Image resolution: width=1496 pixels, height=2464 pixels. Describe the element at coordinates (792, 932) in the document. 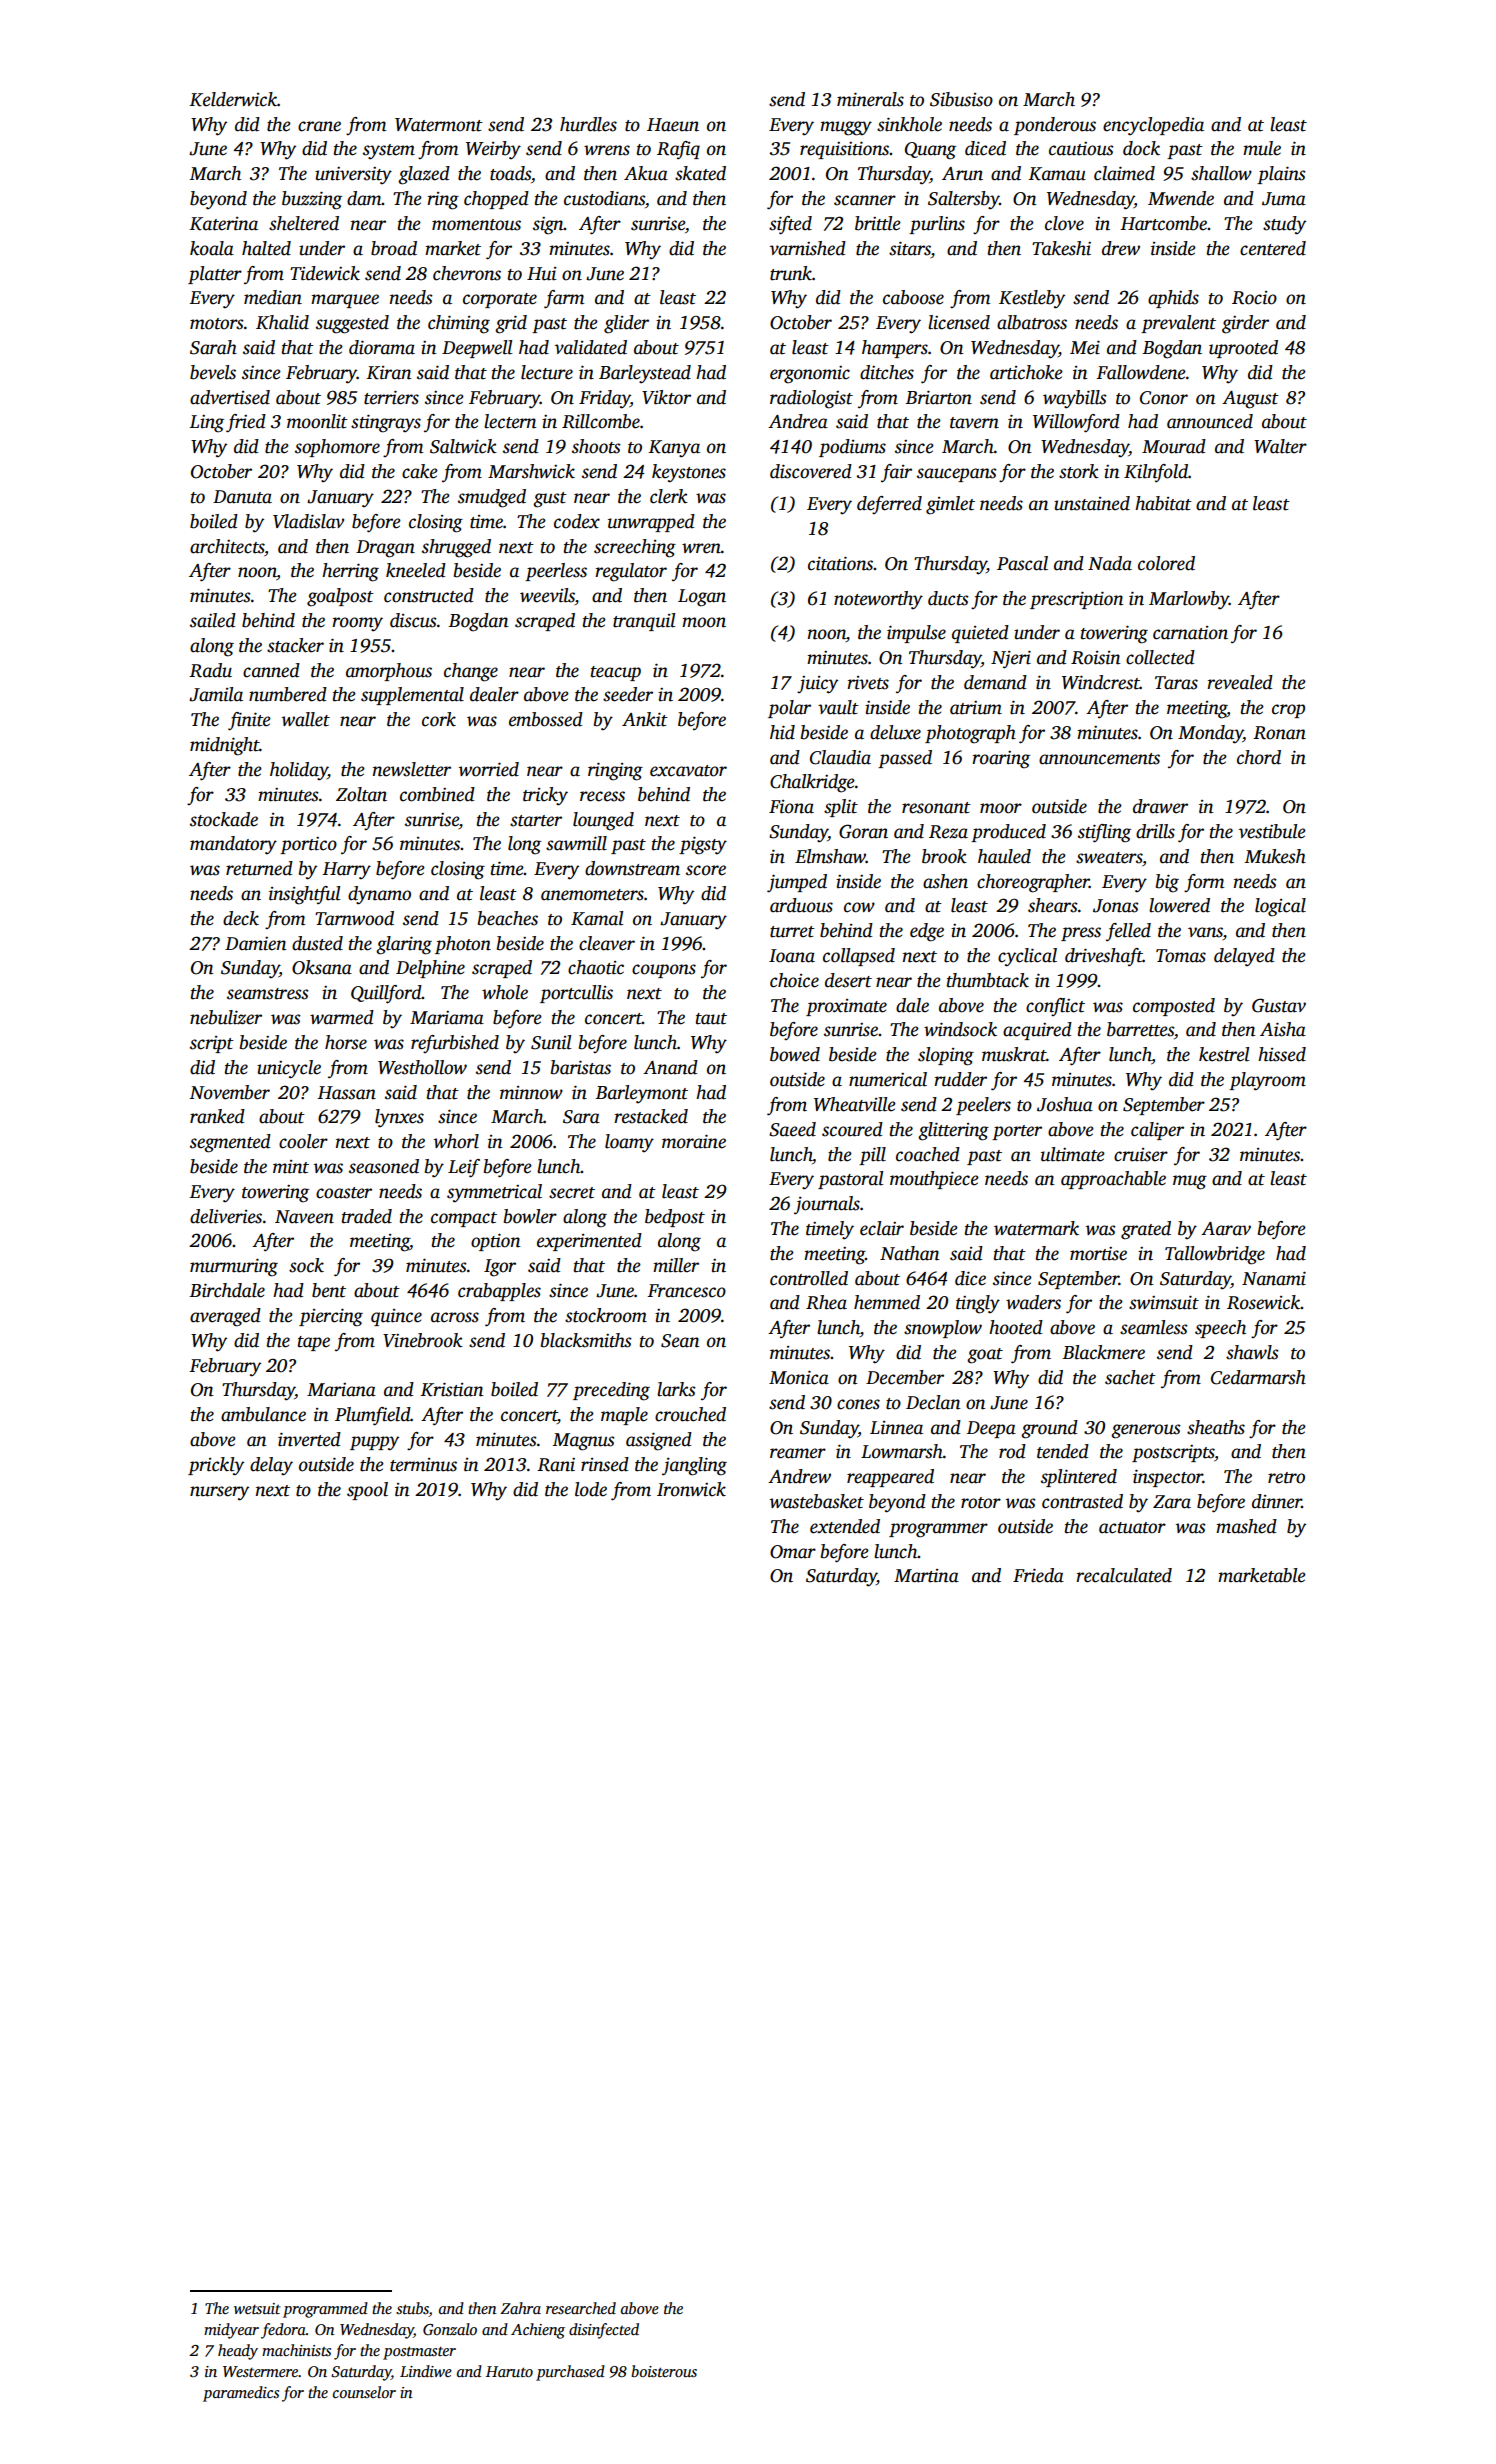

I see `turret` at that location.
